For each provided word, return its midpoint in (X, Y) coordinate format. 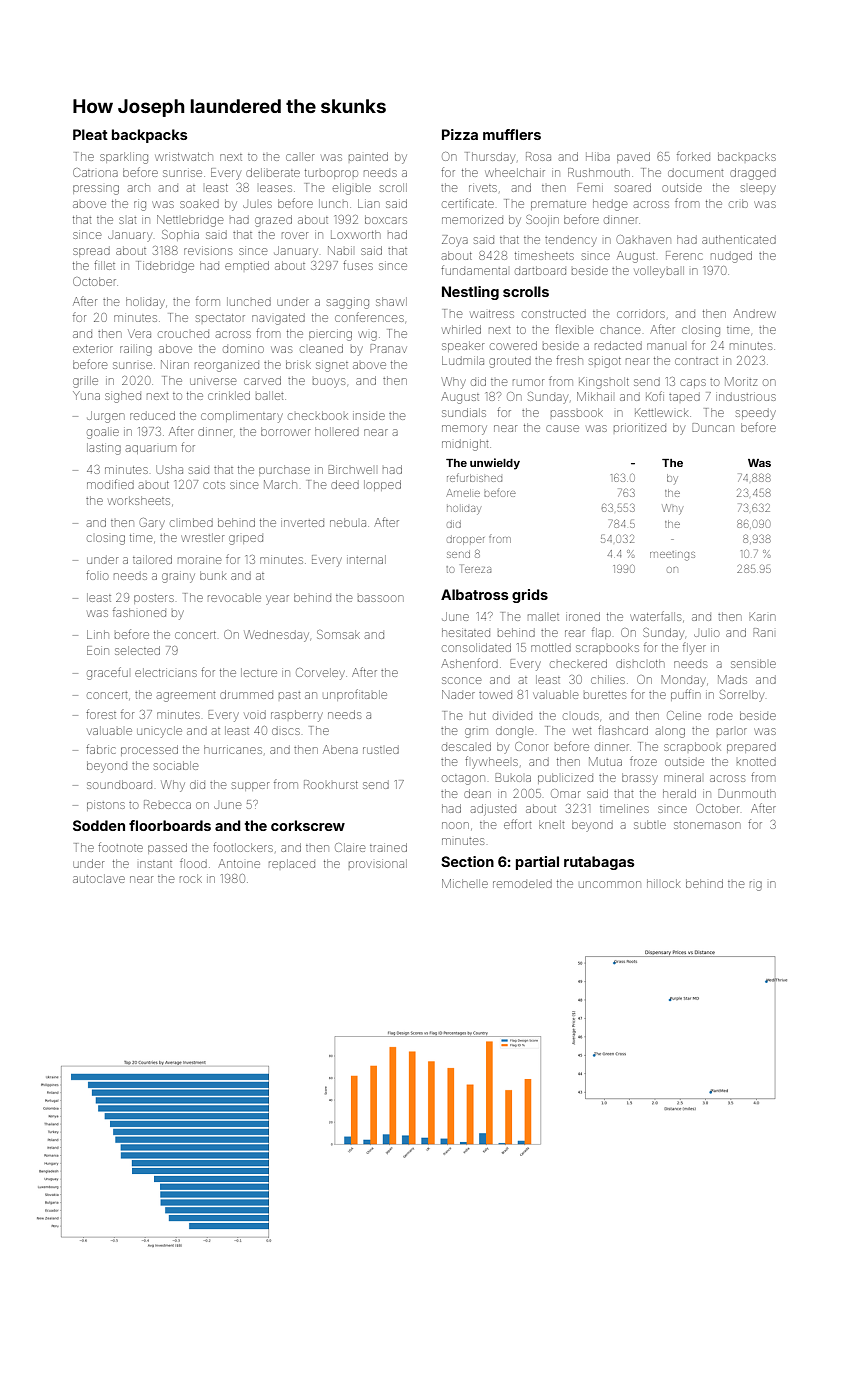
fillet (104, 265)
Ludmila (463, 360)
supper (250, 786)
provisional (378, 863)
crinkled (229, 395)
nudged (731, 257)
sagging (348, 304)
